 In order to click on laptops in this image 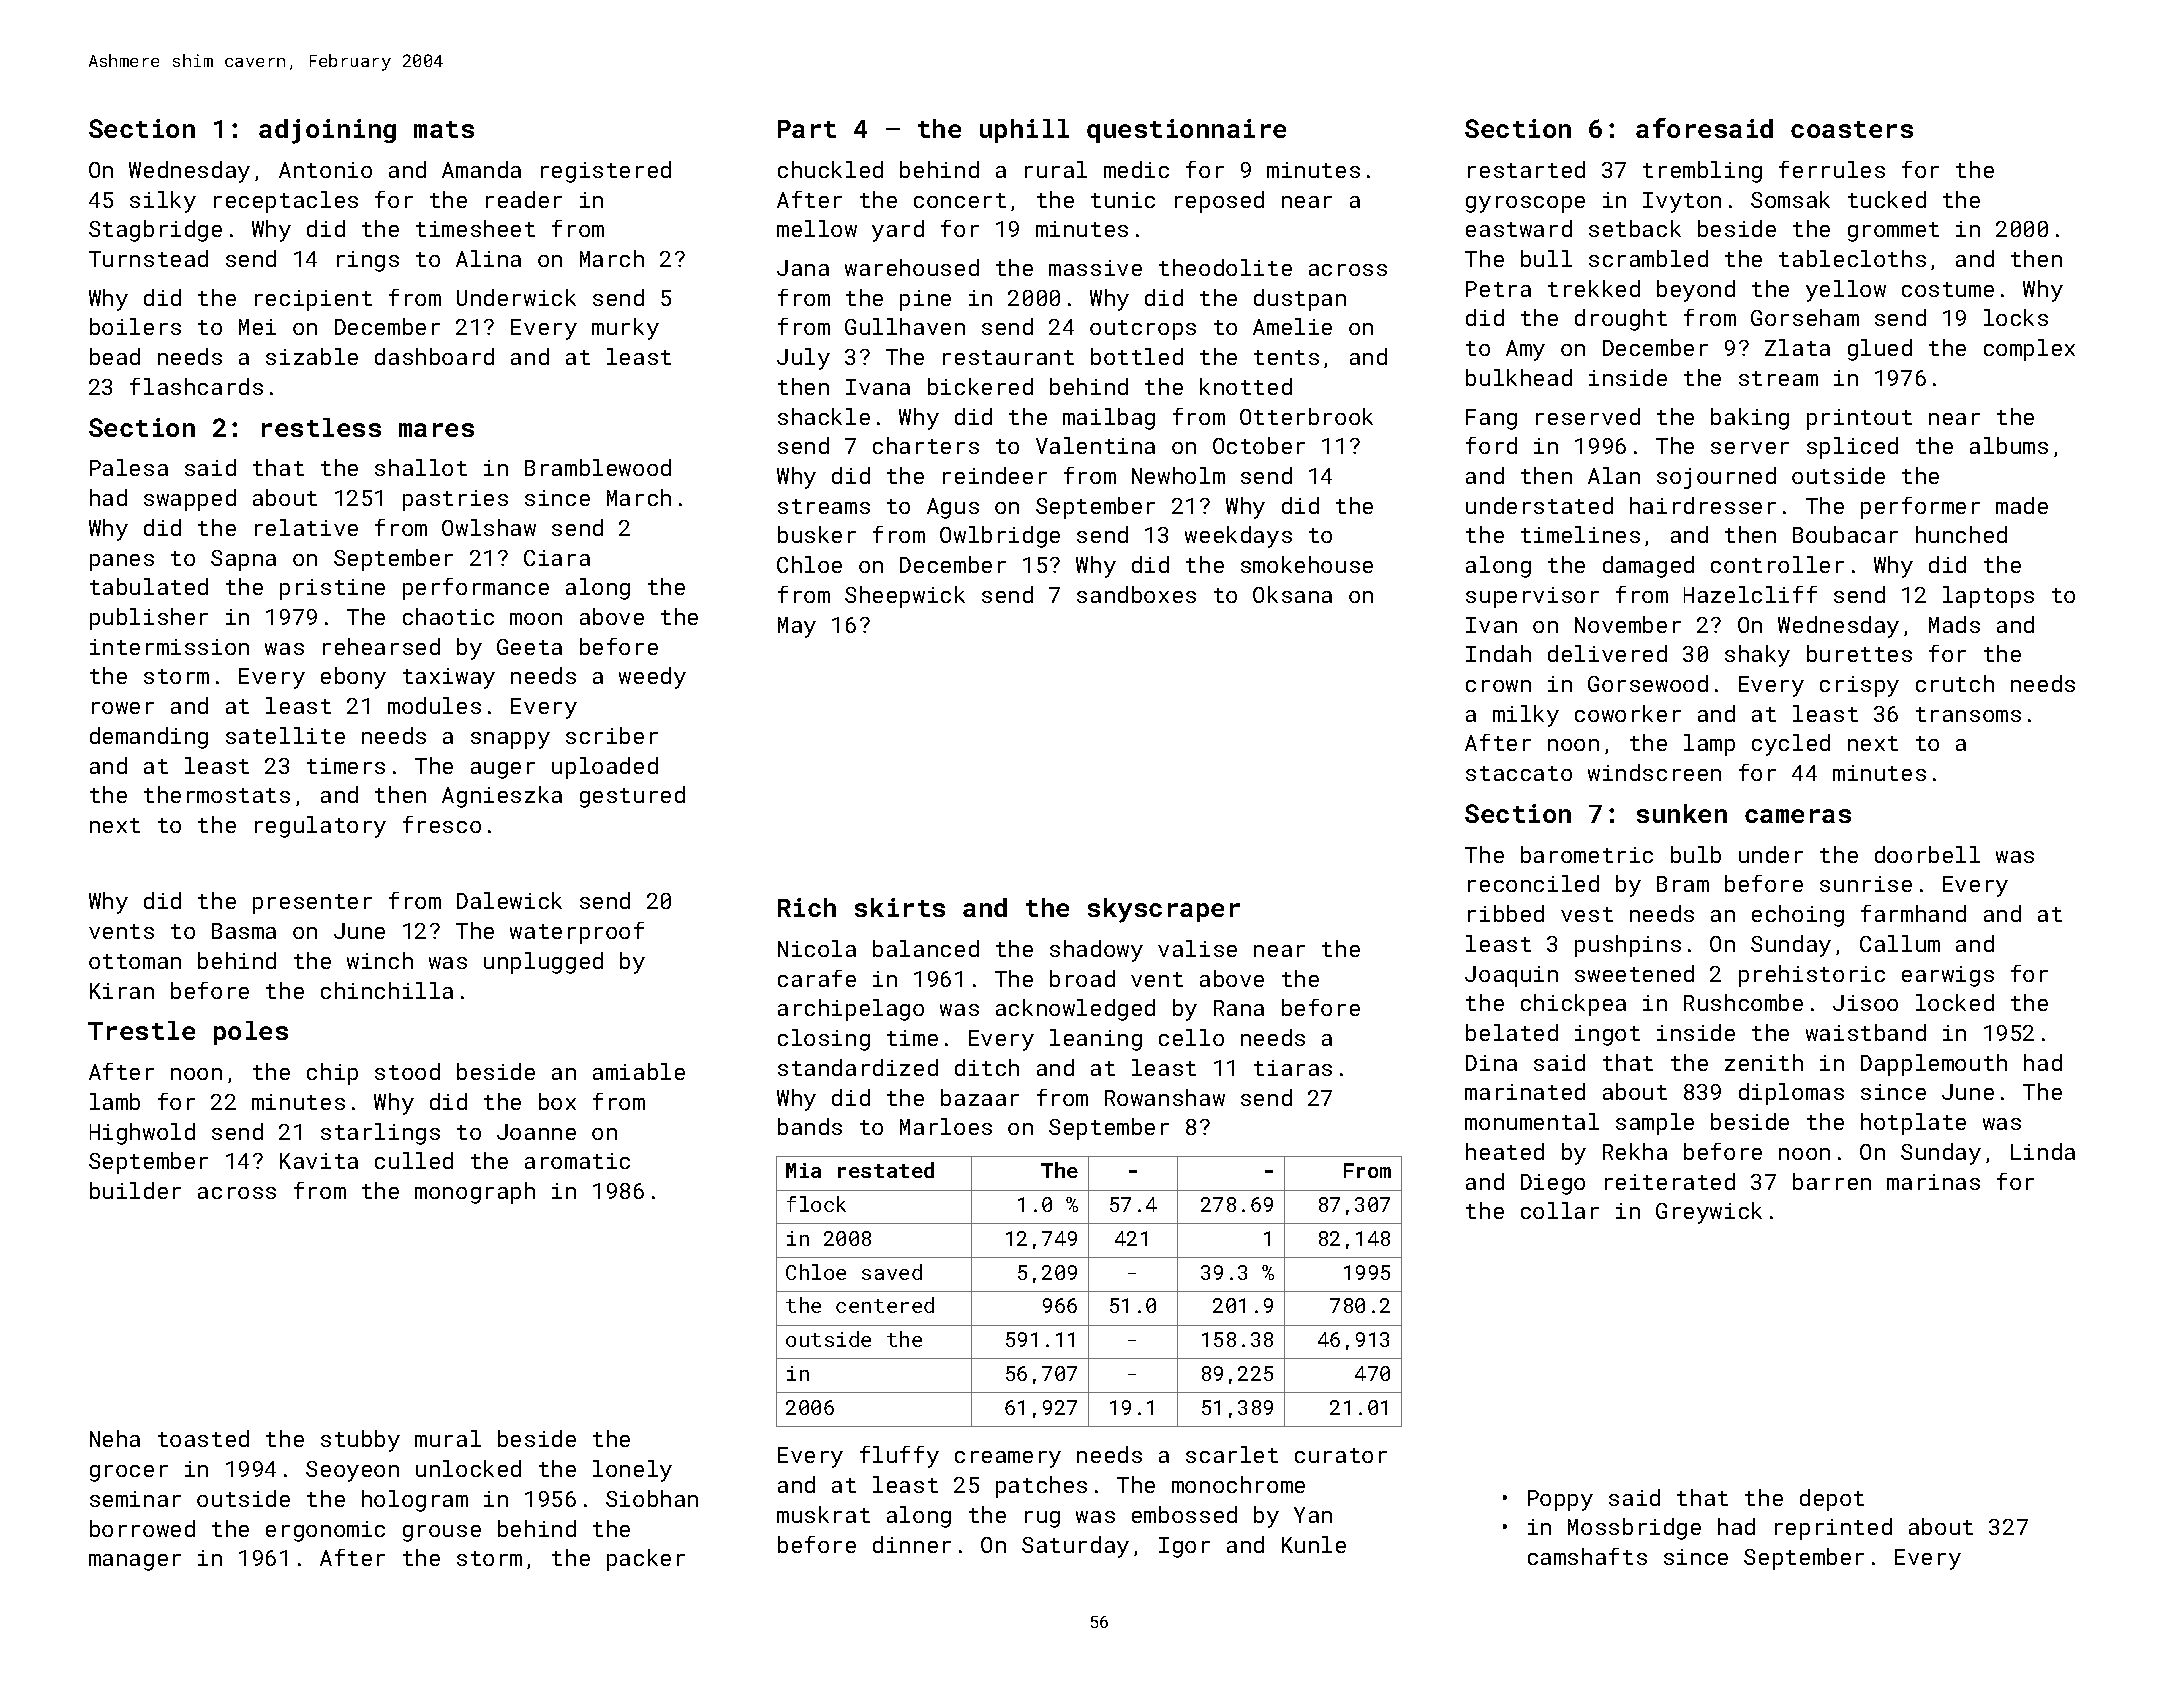, I will do `click(1988, 597)`.
